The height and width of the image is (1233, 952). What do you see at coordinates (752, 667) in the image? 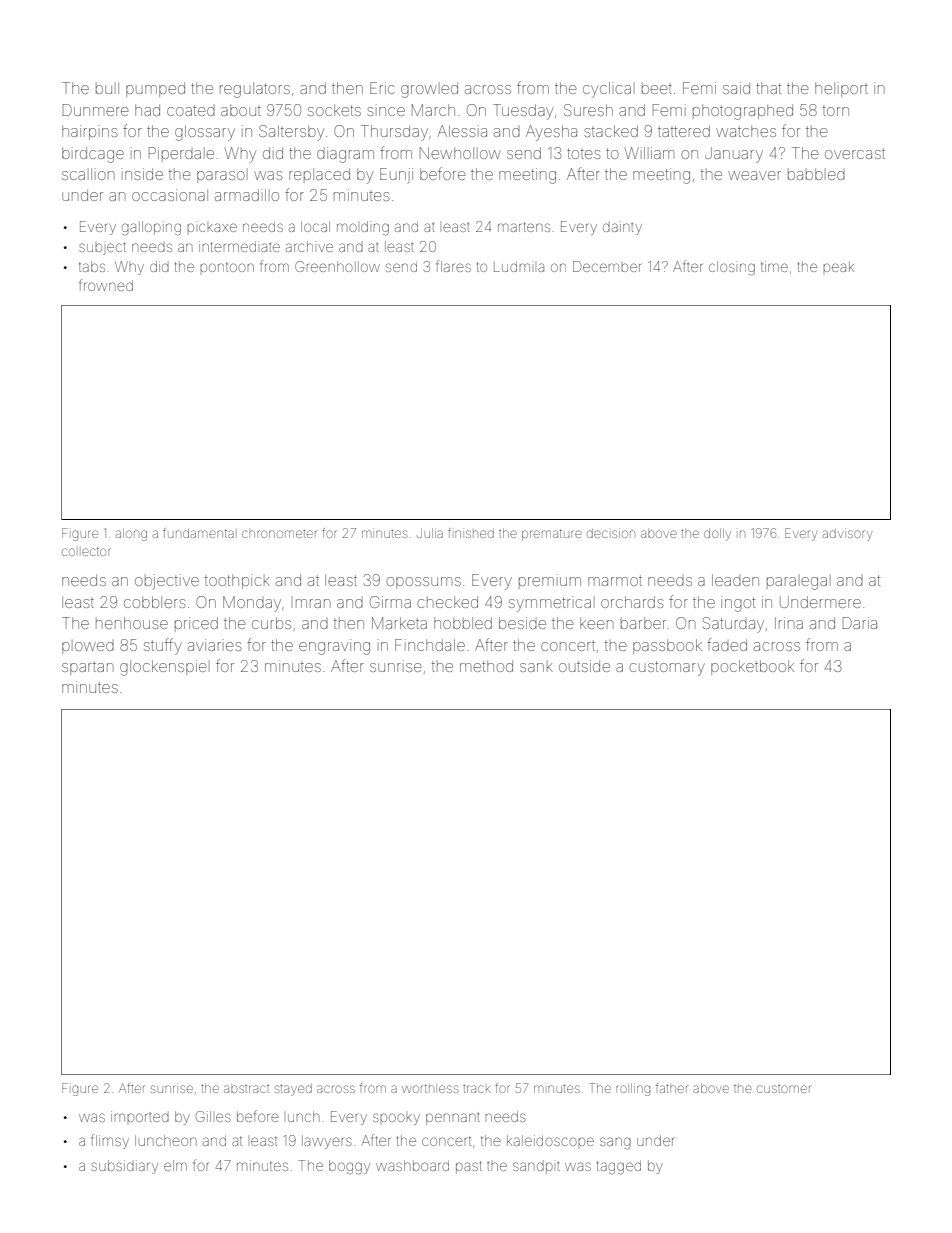
I see `pocketbook` at bounding box center [752, 667].
